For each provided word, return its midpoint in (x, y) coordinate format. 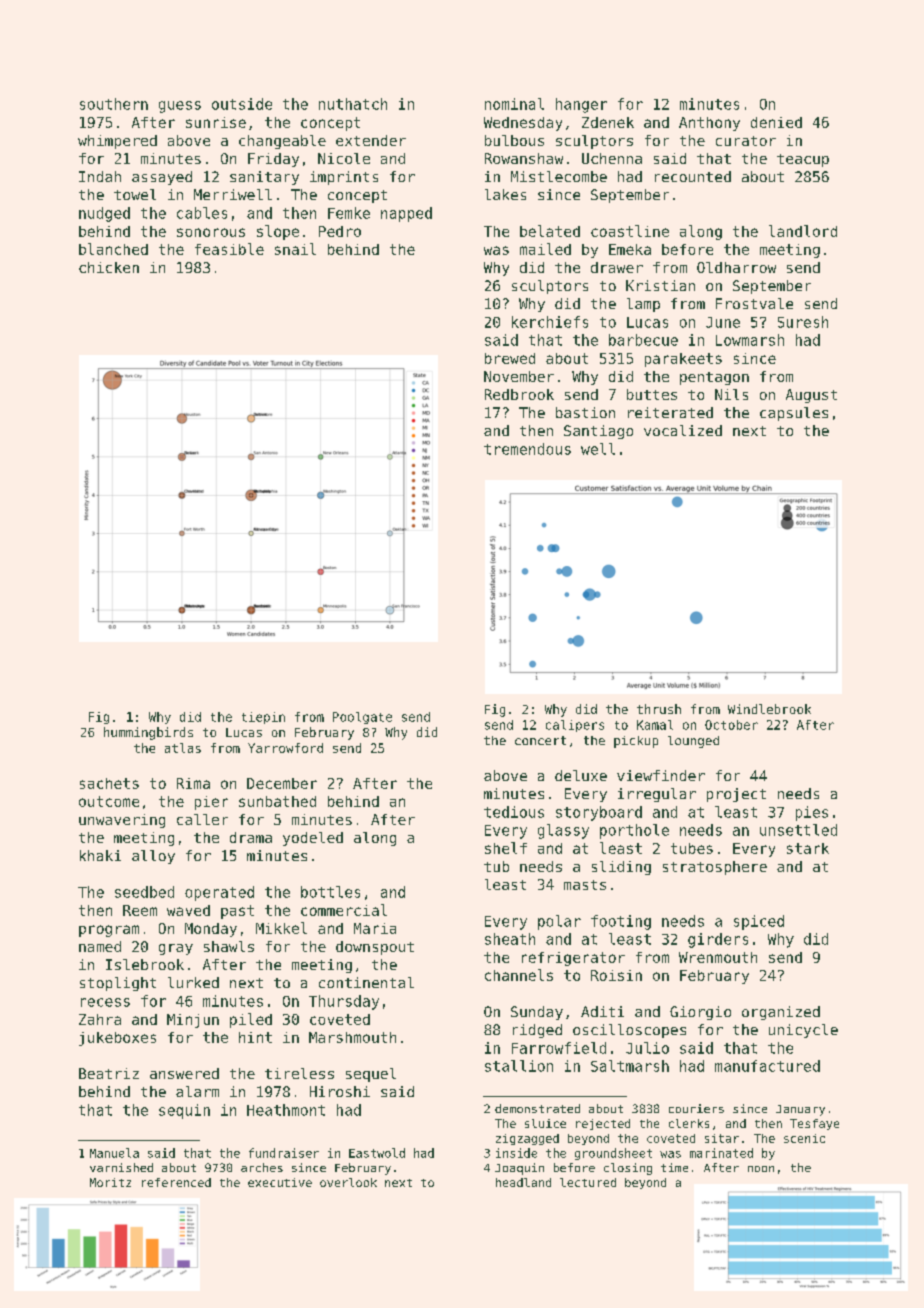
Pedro (340, 231)
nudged (104, 214)
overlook (348, 1182)
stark (808, 848)
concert (540, 740)
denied (776, 122)
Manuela (114, 1153)
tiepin (263, 718)
